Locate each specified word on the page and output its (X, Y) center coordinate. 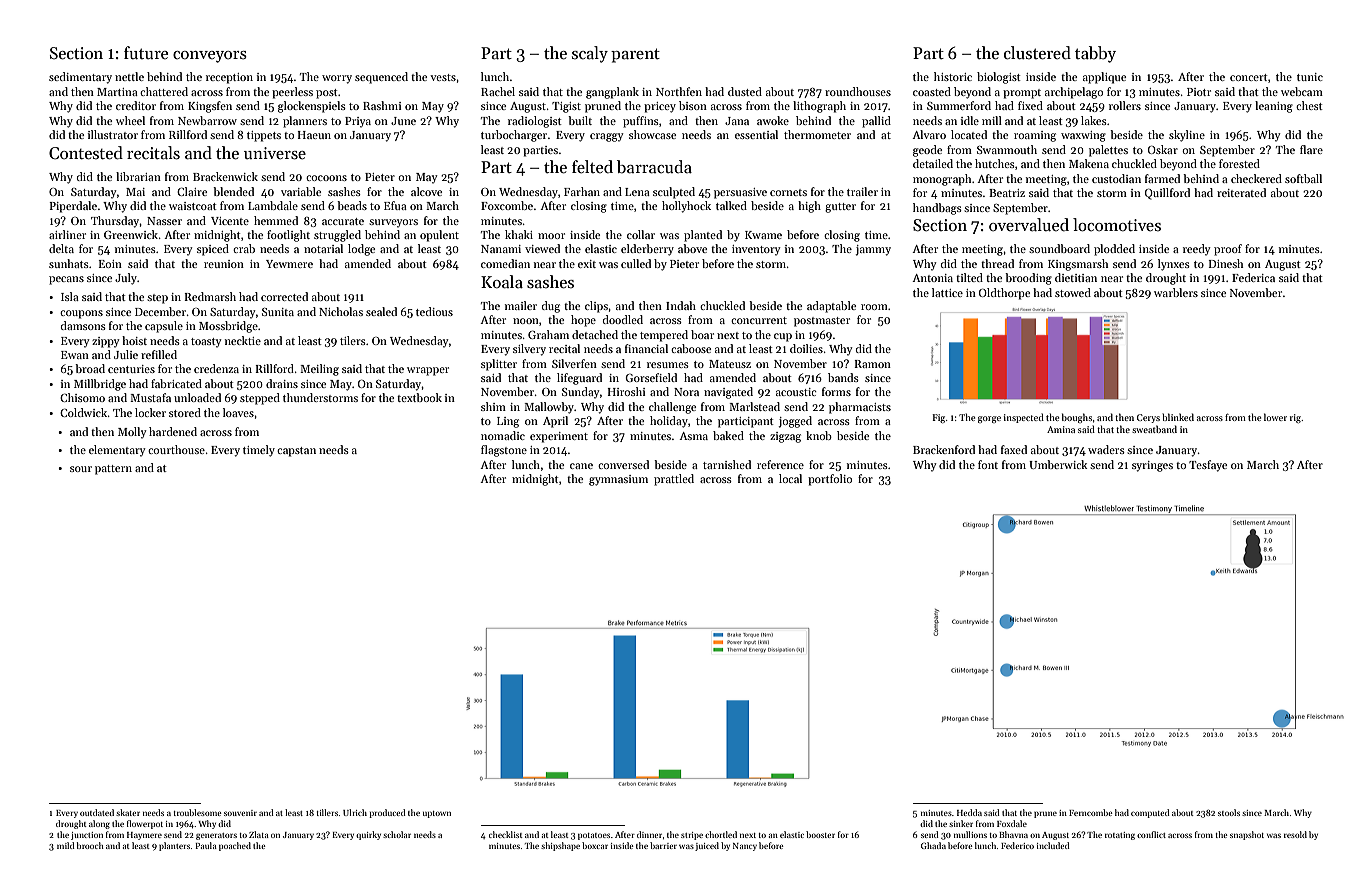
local (790, 478)
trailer (862, 191)
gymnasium (618, 480)
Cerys (1148, 418)
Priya (358, 122)
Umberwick (1058, 464)
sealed (381, 311)
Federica (1253, 277)
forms (836, 391)
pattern (113, 470)
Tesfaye (1208, 466)
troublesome (198, 812)
